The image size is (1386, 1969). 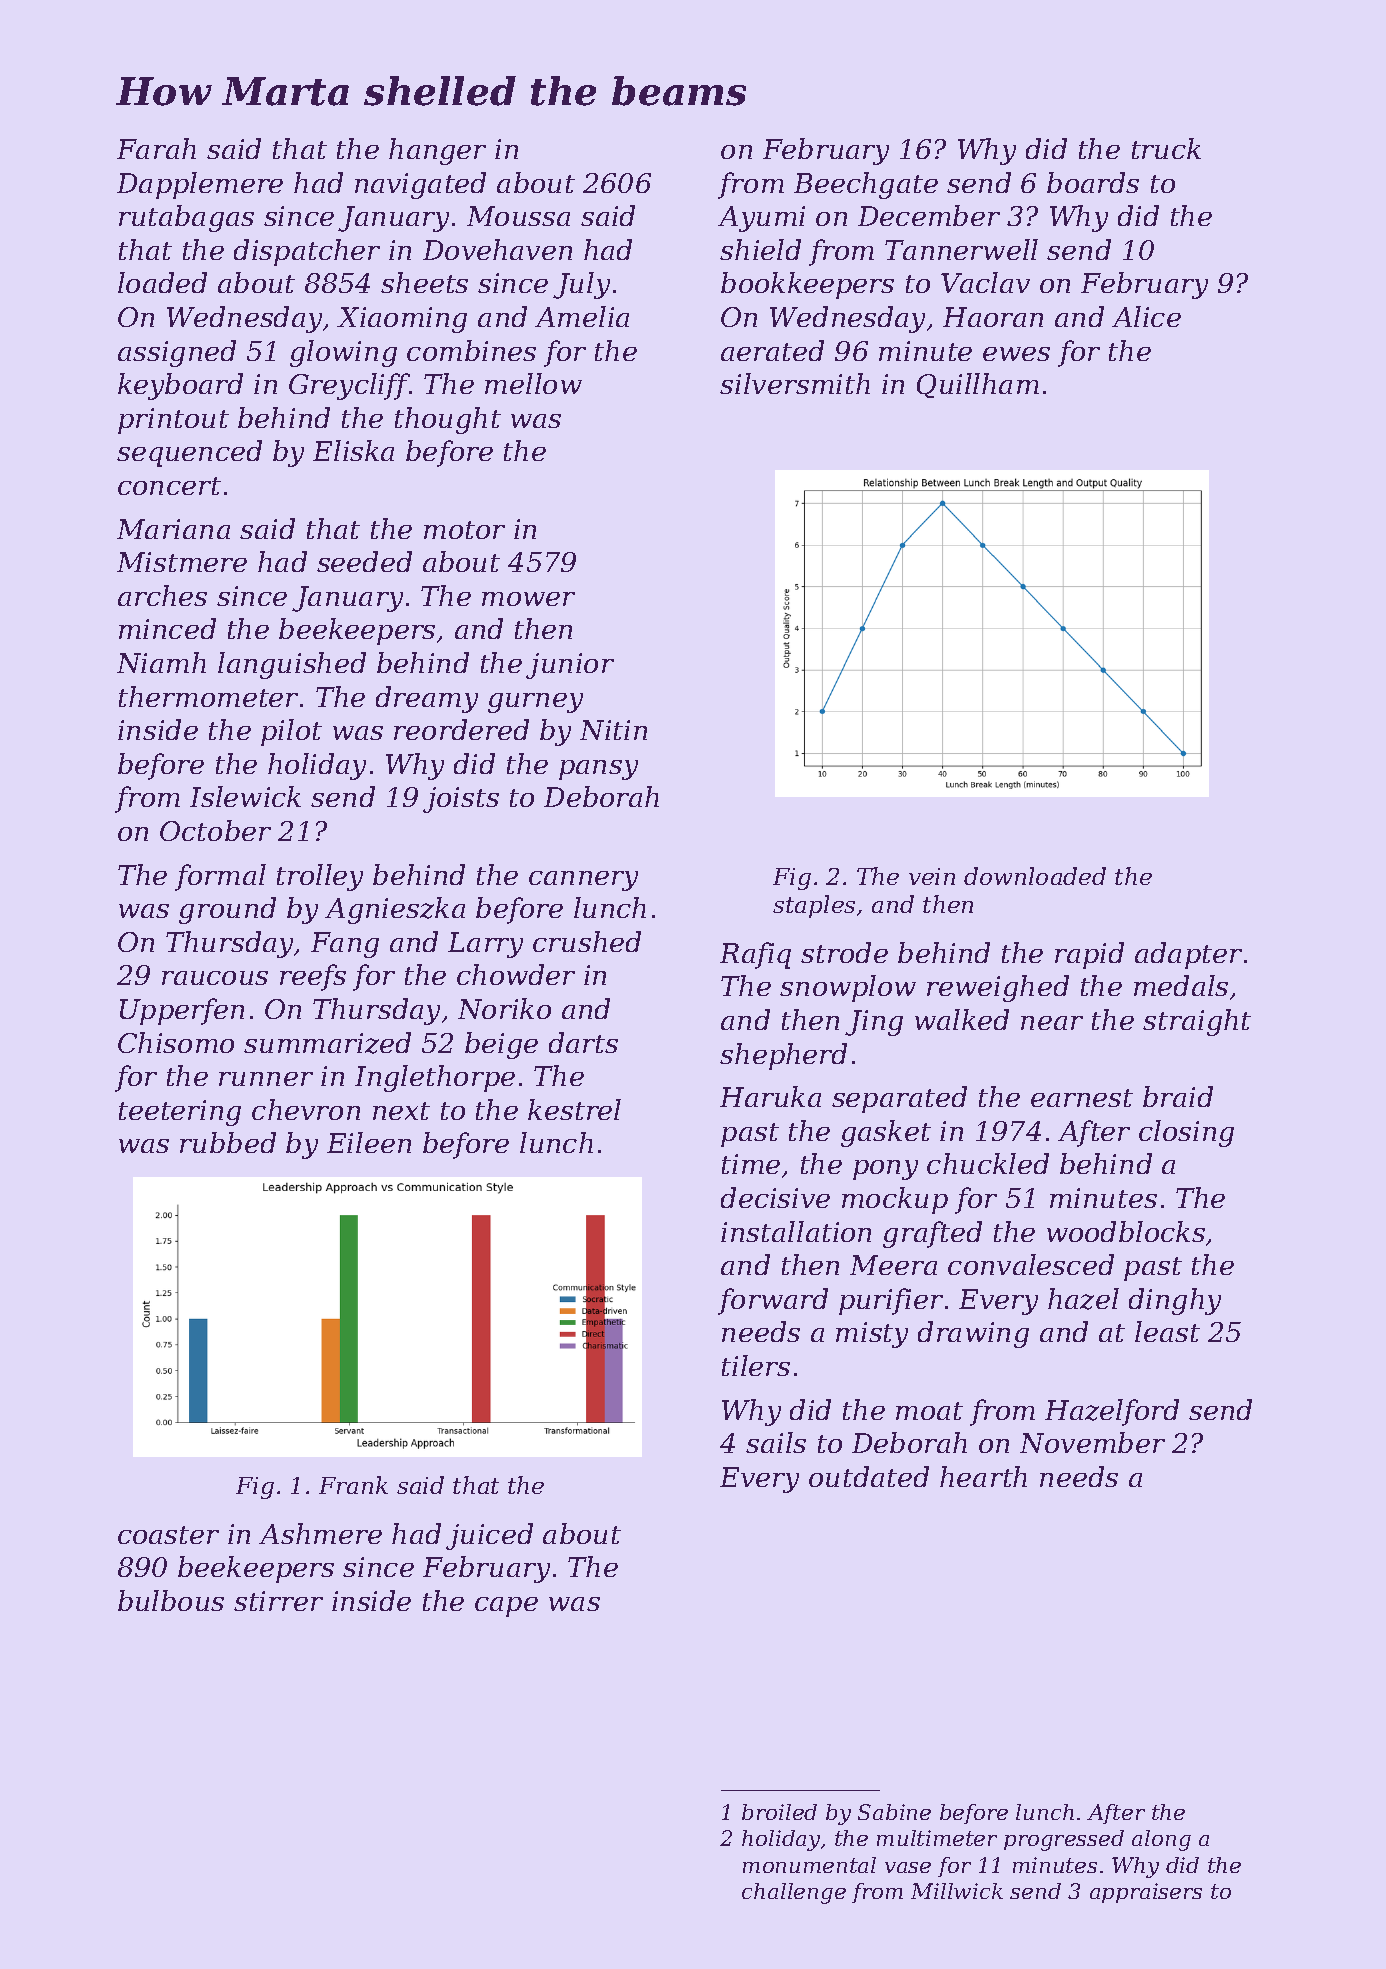 I want to click on hearth, so click(x=983, y=1476).
